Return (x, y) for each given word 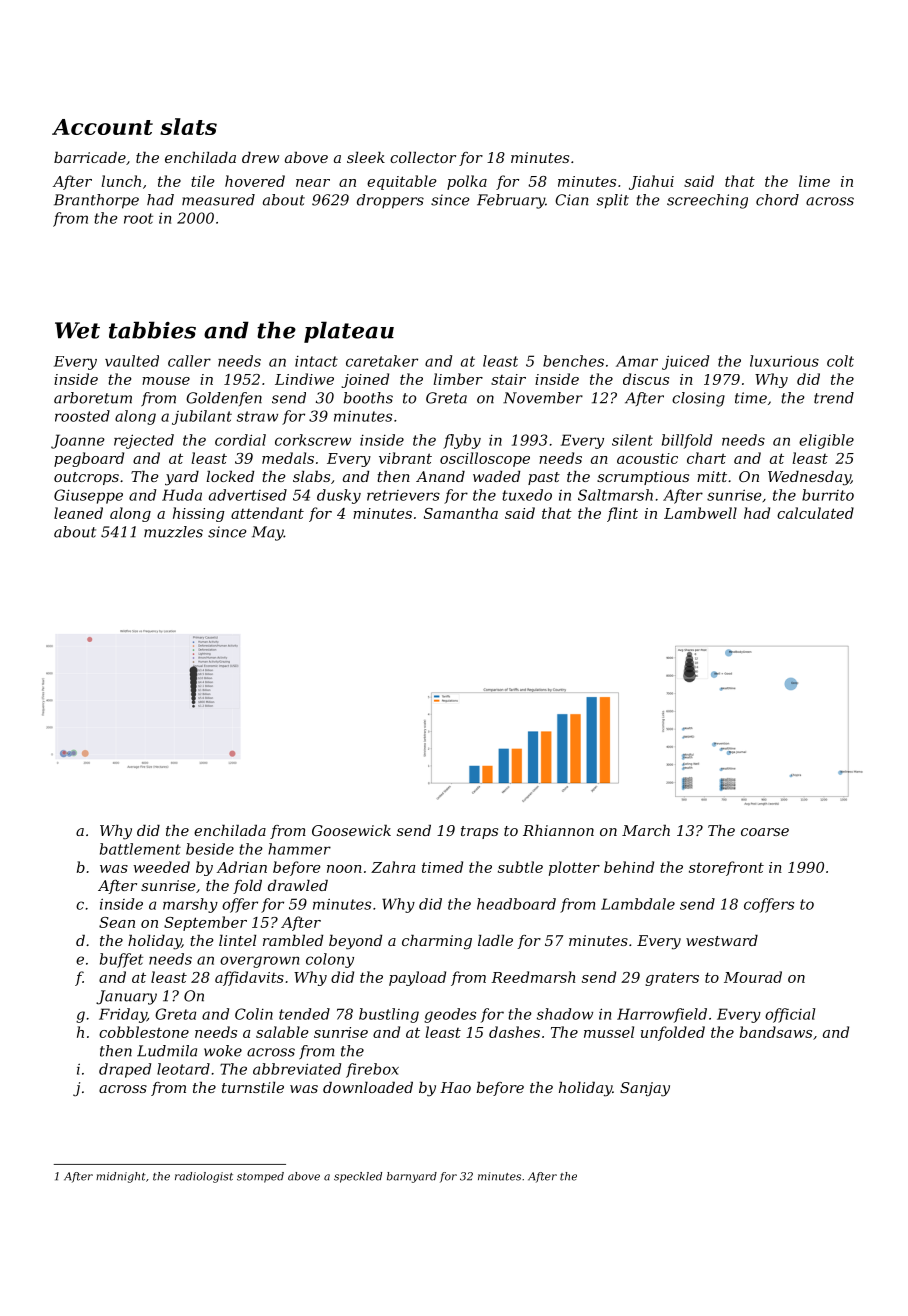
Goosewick (351, 830)
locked (230, 476)
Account (102, 127)
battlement (140, 849)
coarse (765, 832)
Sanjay (645, 1089)
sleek (366, 157)
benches (573, 361)
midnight (121, 1177)
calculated (815, 513)
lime (814, 181)
